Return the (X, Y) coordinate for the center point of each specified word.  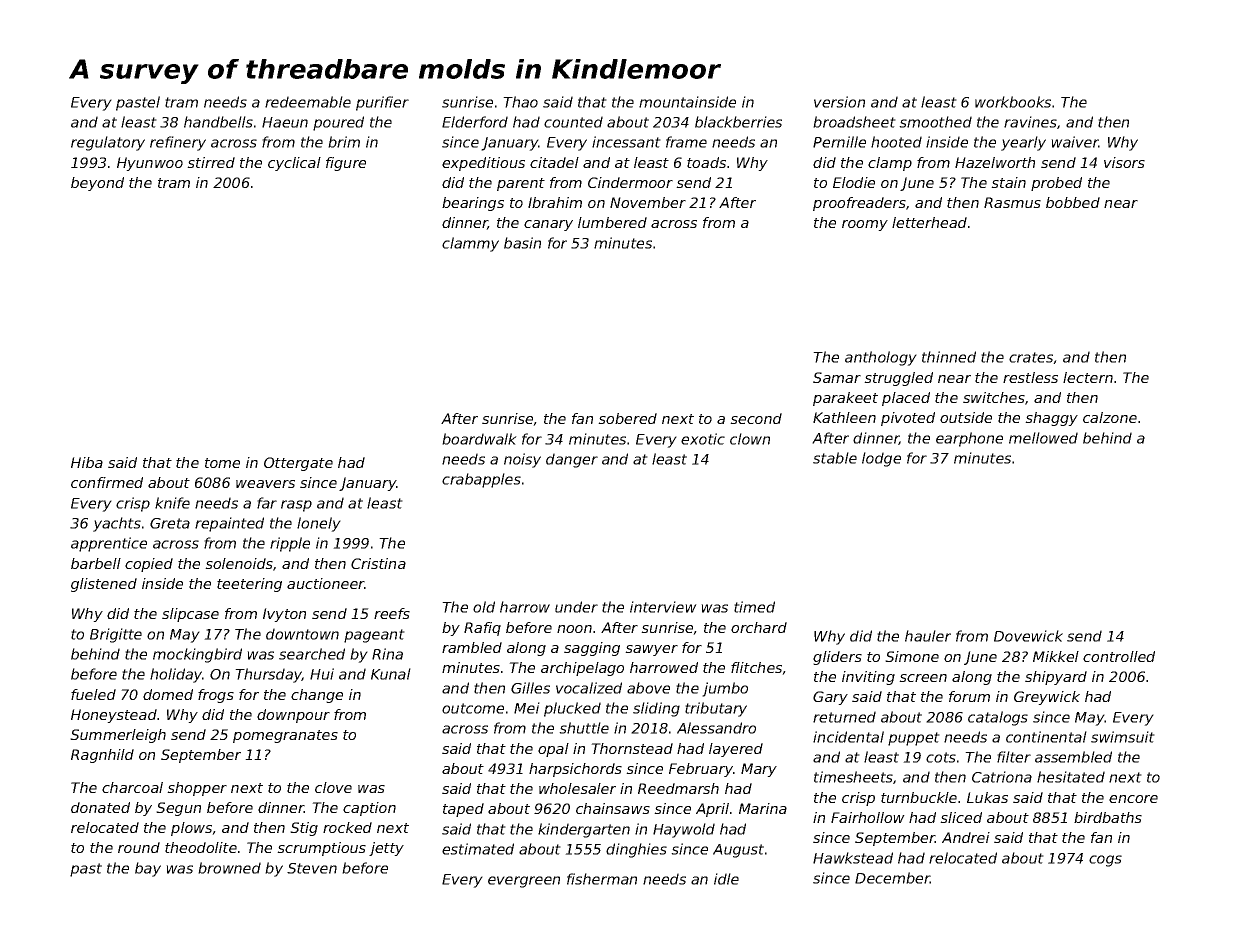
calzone (1110, 417)
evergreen (524, 882)
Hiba (87, 462)
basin (522, 243)
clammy (470, 244)
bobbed (1073, 202)
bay (148, 869)
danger (572, 460)
